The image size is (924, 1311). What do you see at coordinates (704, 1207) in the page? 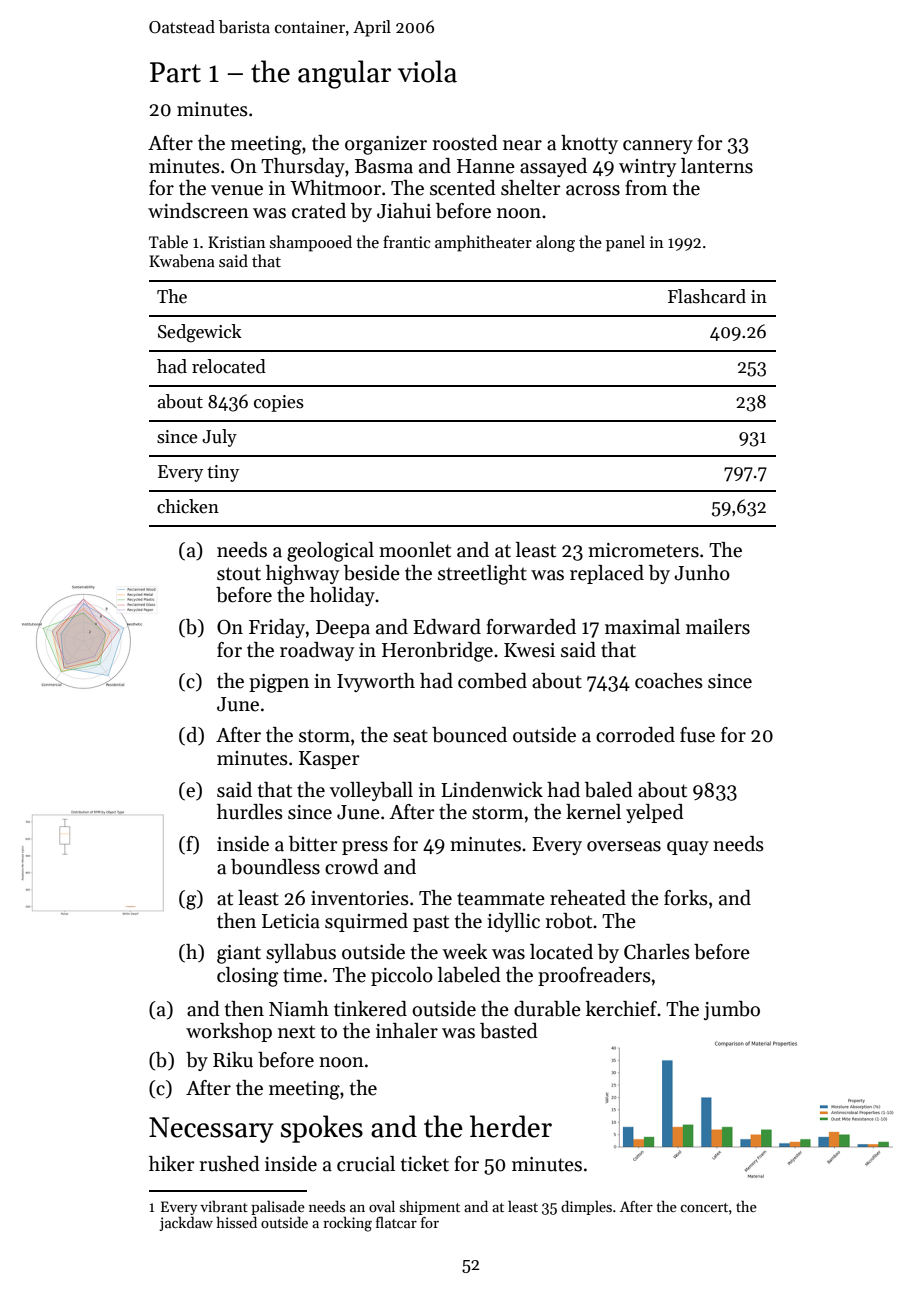
I see `concert` at bounding box center [704, 1207].
